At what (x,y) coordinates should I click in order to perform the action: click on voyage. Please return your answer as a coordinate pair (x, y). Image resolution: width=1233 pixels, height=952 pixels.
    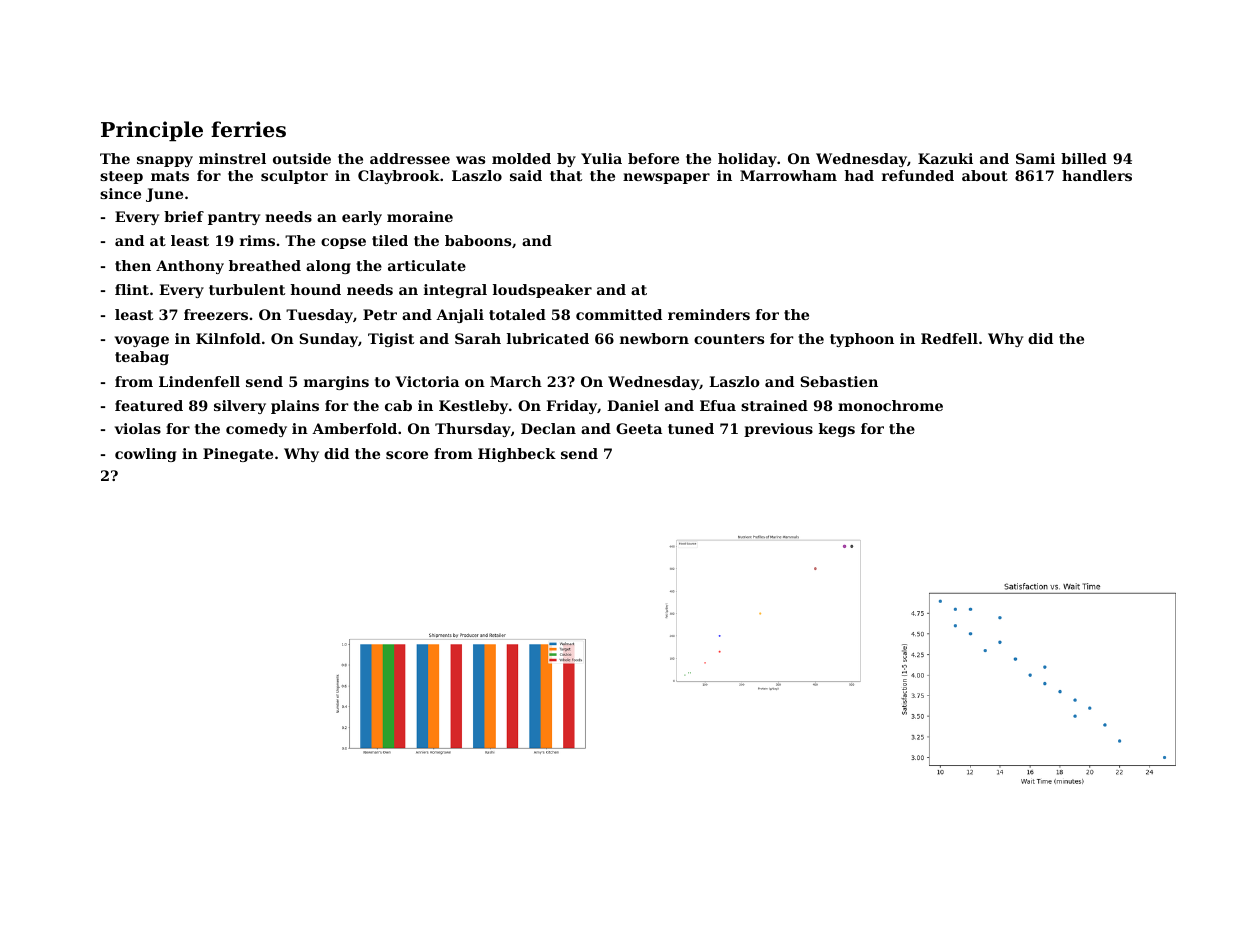
    Looking at the image, I should click on (142, 341).
